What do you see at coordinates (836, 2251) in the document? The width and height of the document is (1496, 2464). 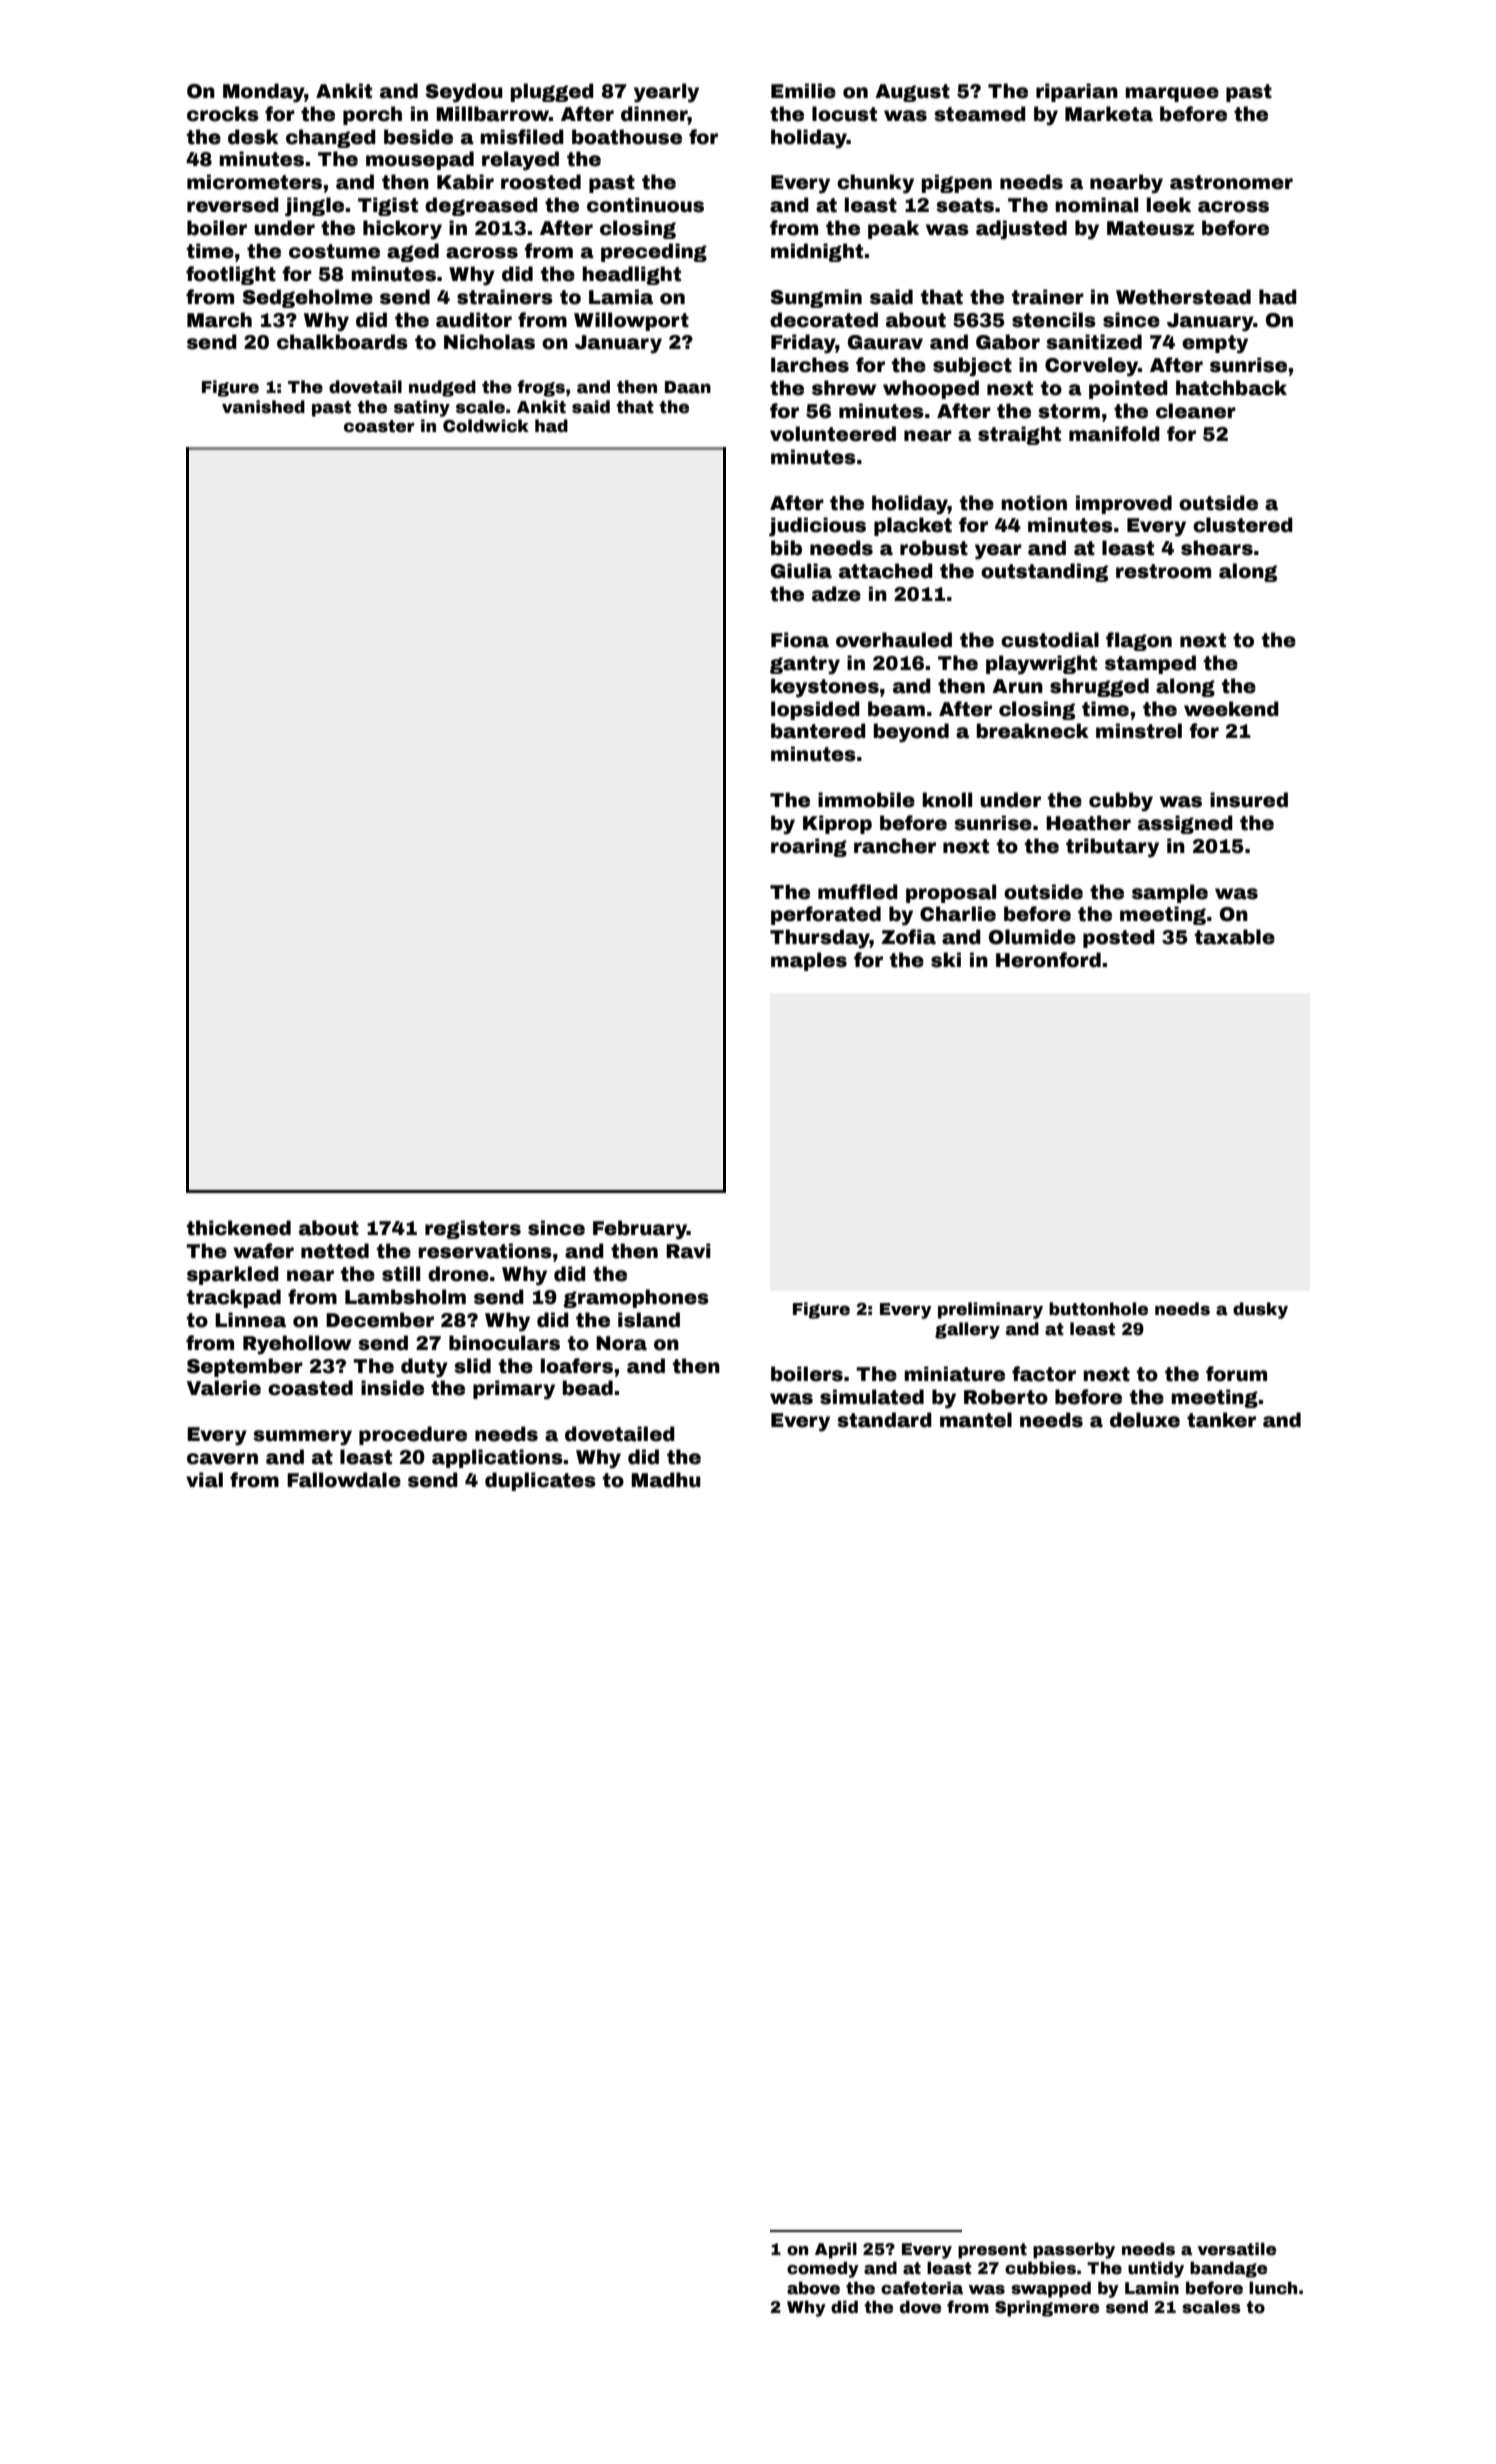 I see `April` at bounding box center [836, 2251].
